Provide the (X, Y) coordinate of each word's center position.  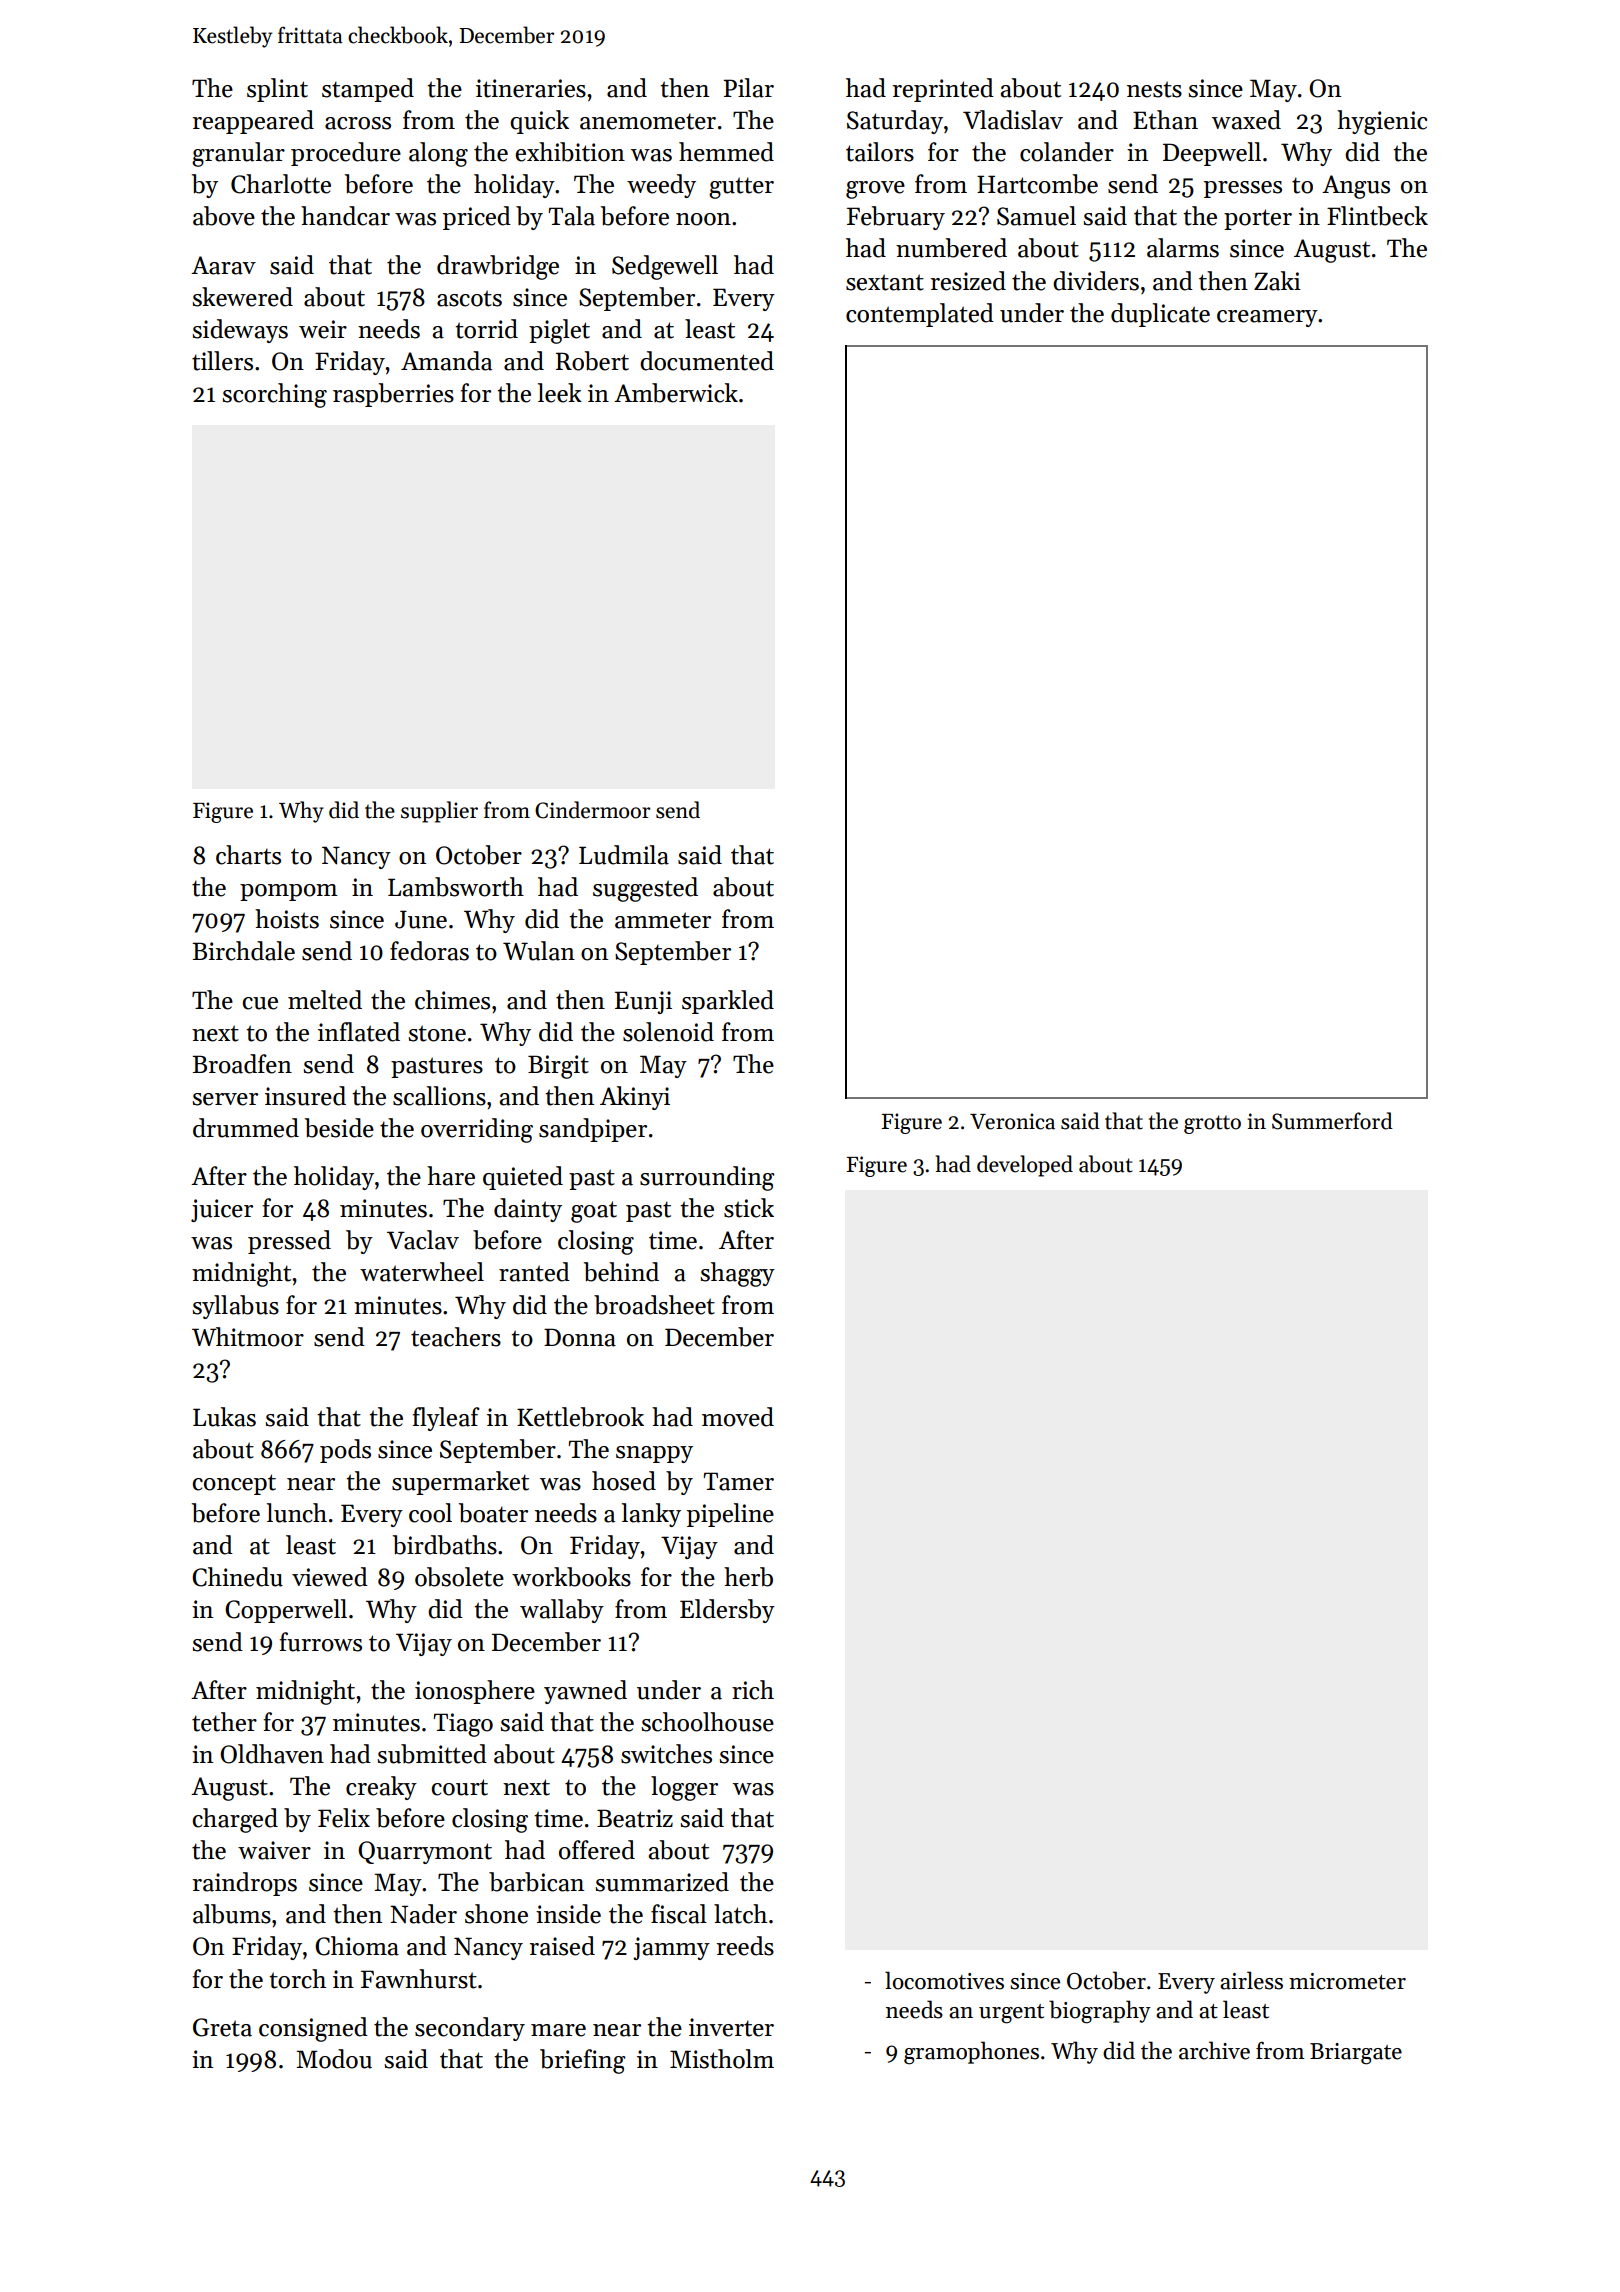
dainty (528, 1210)
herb (748, 1577)
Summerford (1332, 1121)
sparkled (728, 1002)
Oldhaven (272, 1754)
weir (323, 329)
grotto (1212, 1124)
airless (1251, 1980)
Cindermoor (593, 810)
